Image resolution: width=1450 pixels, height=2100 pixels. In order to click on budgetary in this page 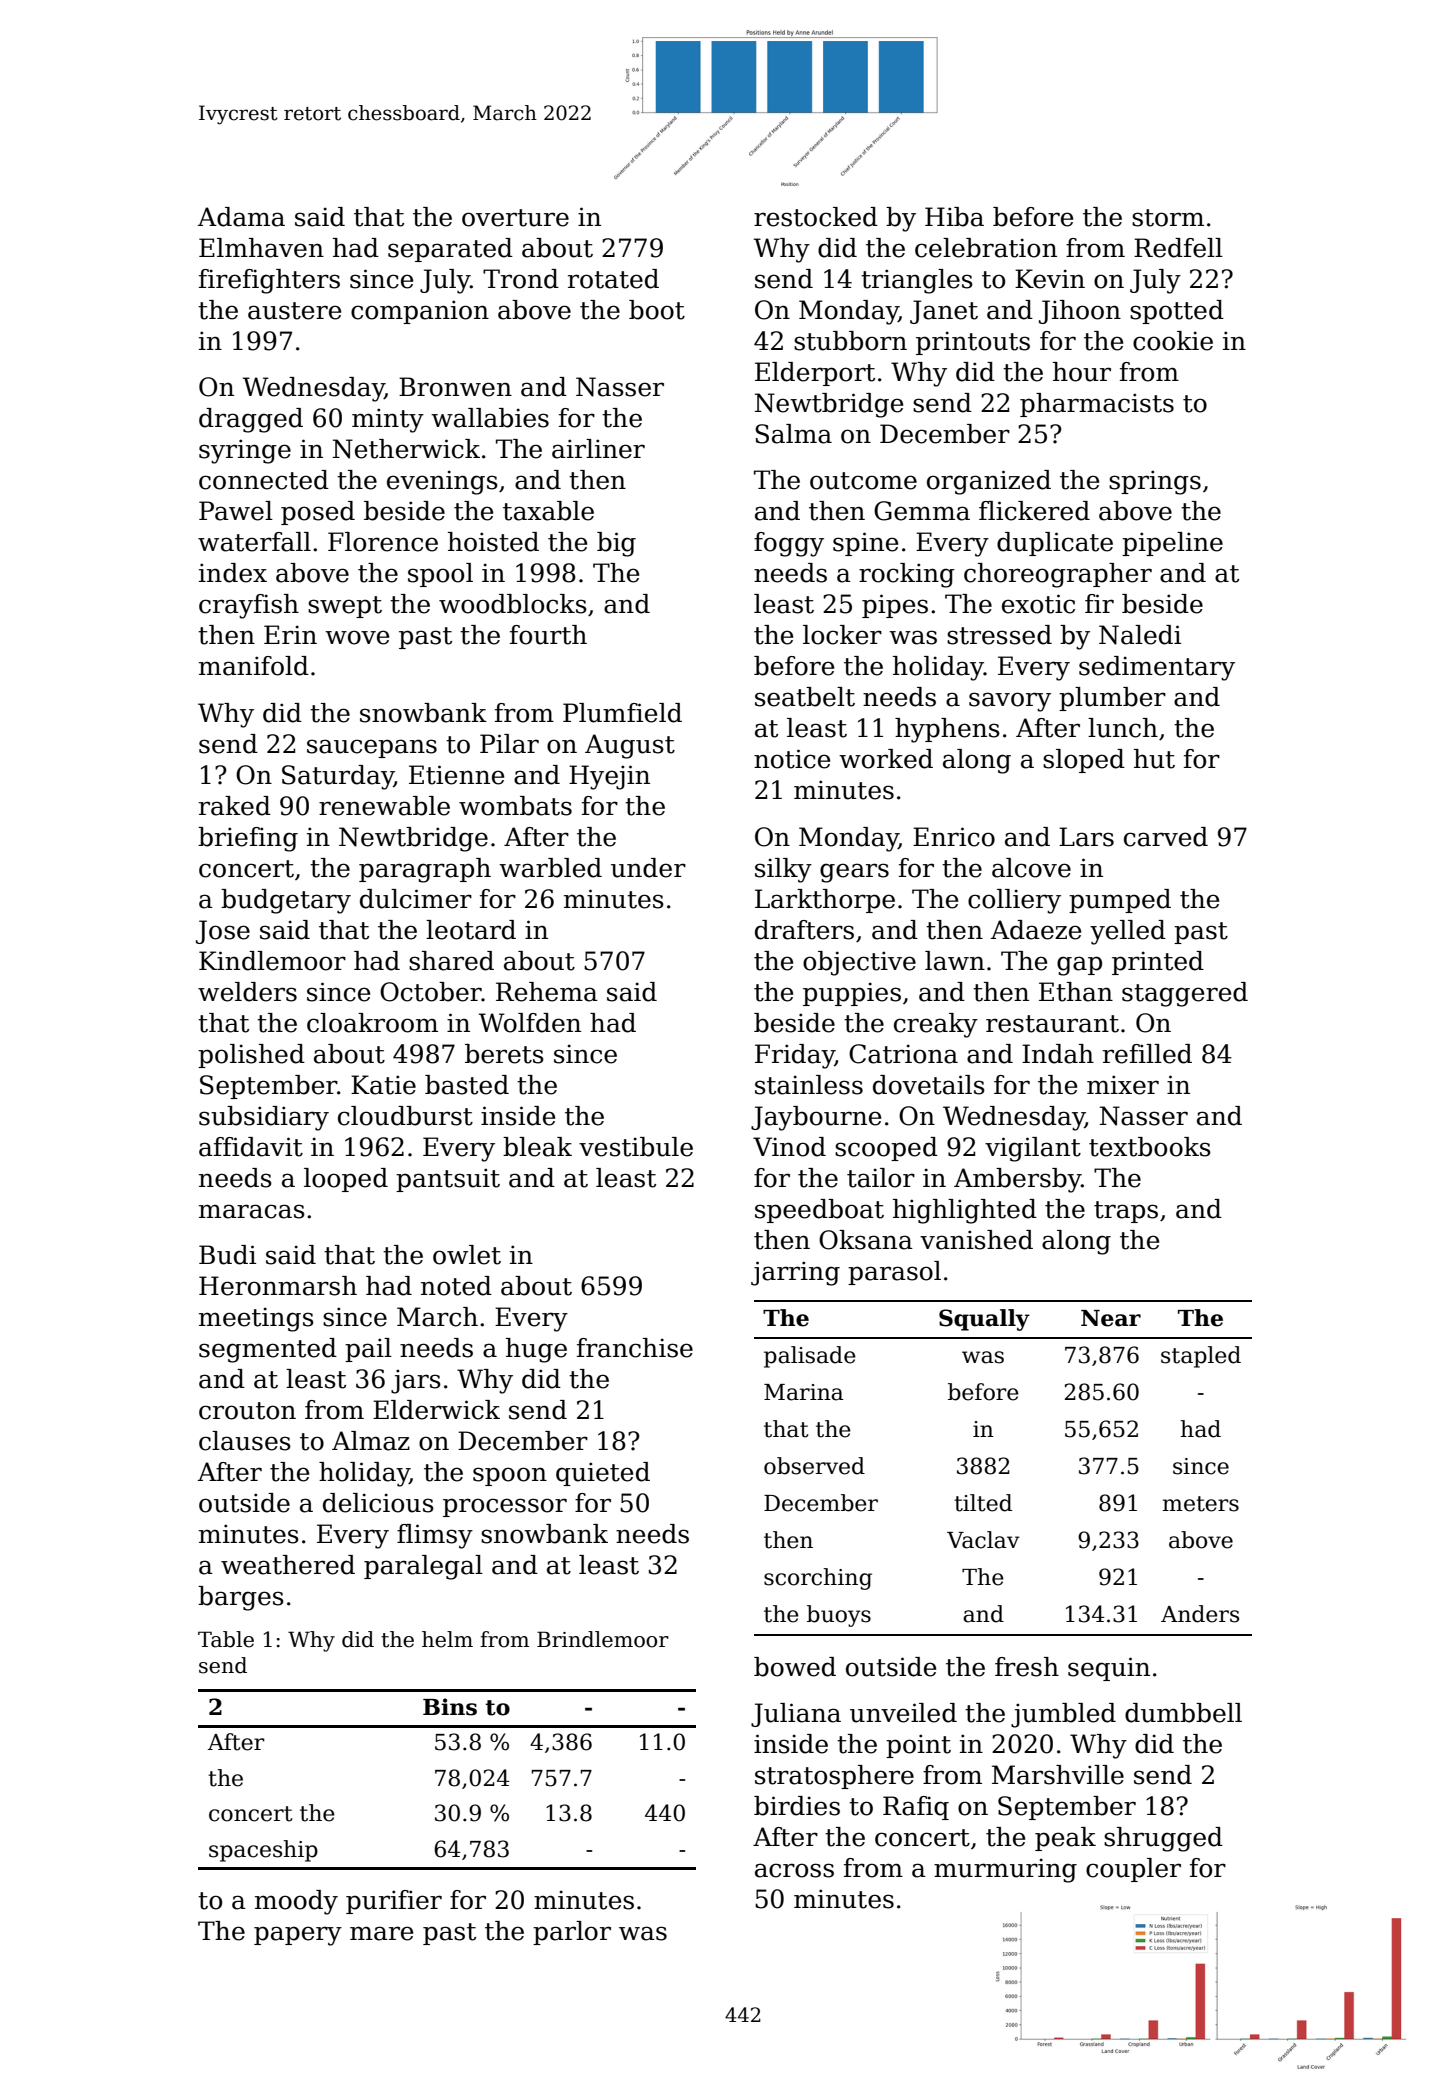, I will do `click(286, 901)`.
